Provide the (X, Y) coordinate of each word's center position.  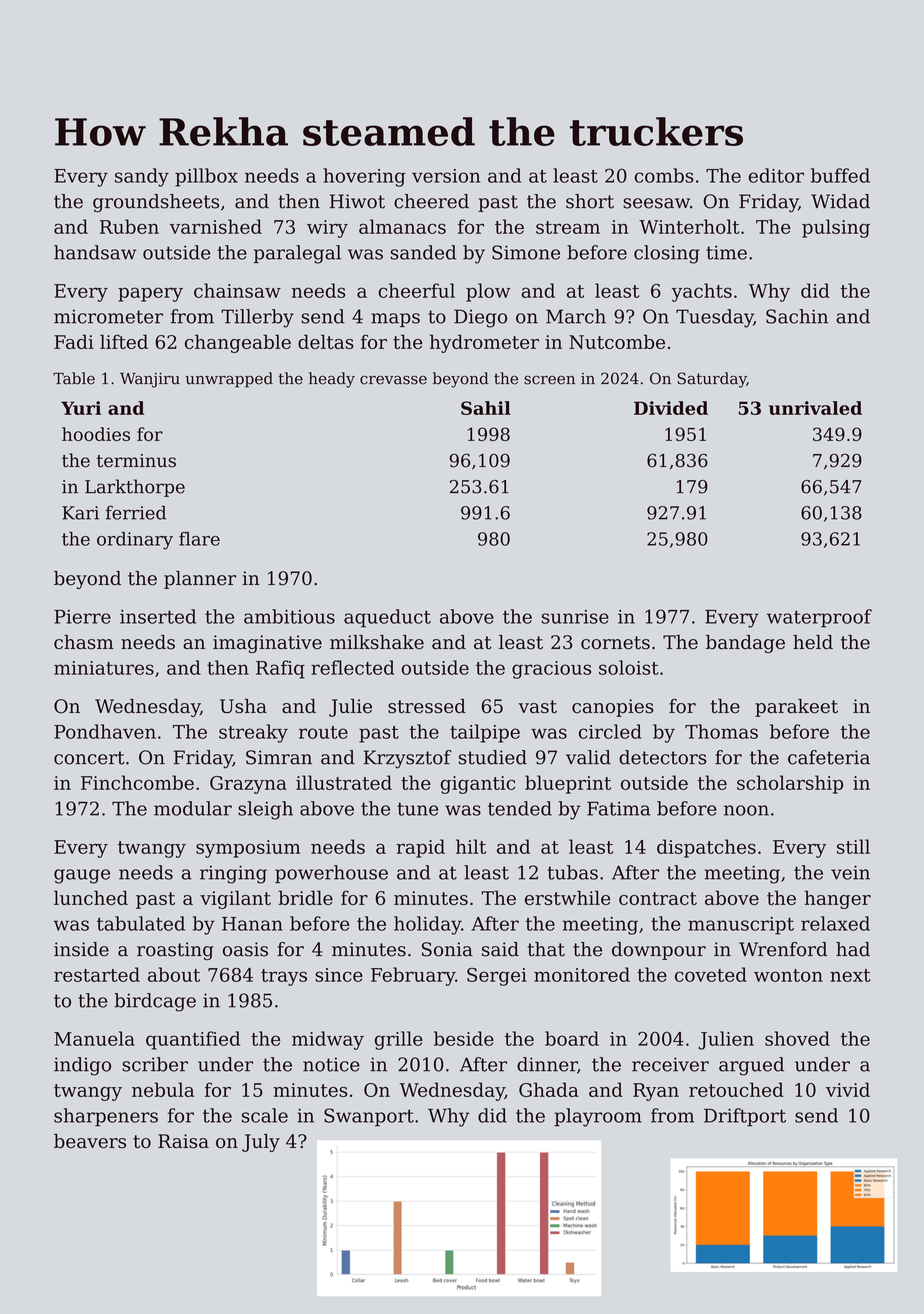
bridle (305, 897)
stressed (427, 706)
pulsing (836, 228)
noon (746, 810)
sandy (142, 177)
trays (284, 977)
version (446, 176)
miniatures (104, 668)
